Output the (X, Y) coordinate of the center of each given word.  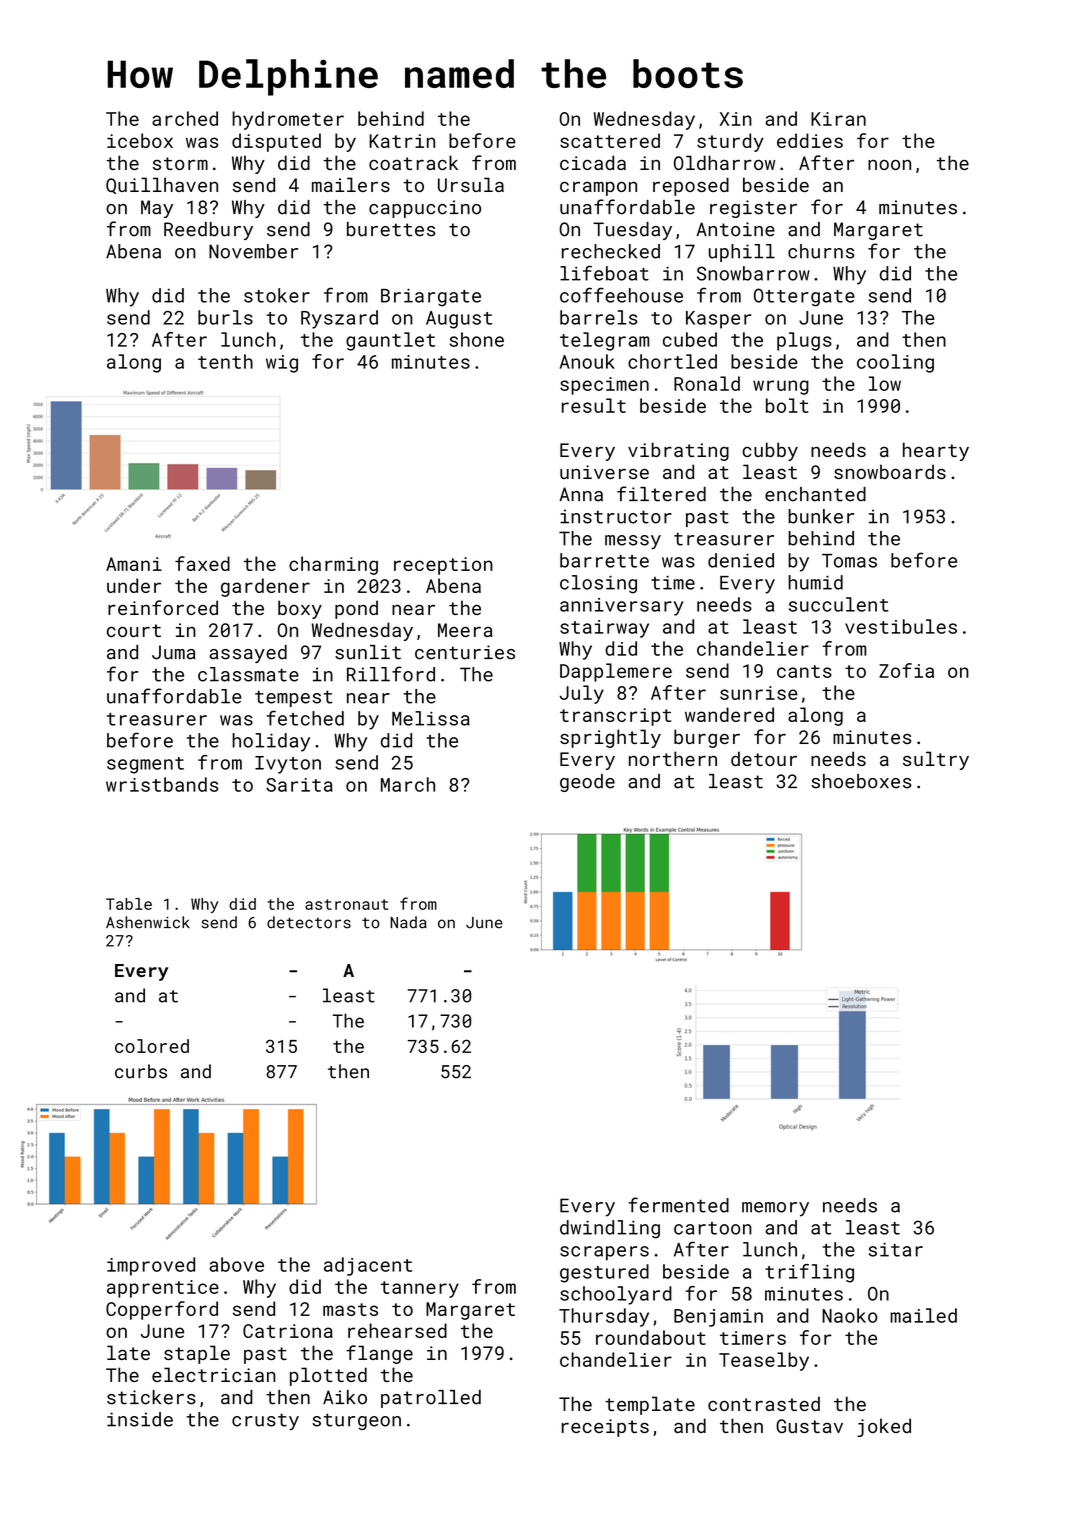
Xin (736, 119)
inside (140, 1419)
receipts (605, 1428)
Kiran (838, 119)
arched (185, 118)
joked (884, 1427)
